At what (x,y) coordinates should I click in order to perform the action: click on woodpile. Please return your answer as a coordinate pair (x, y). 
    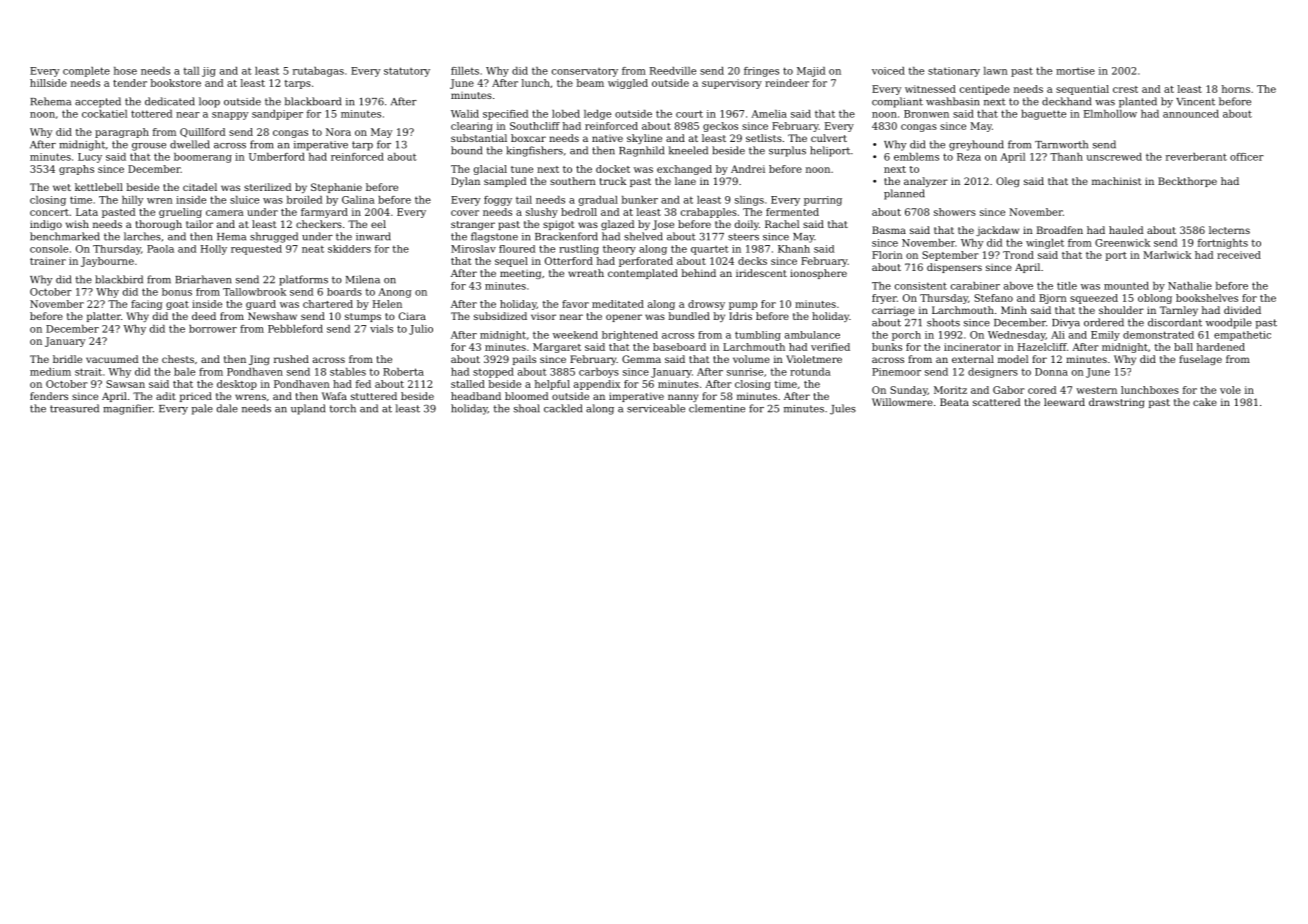
    Looking at the image, I should click on (1229, 323).
